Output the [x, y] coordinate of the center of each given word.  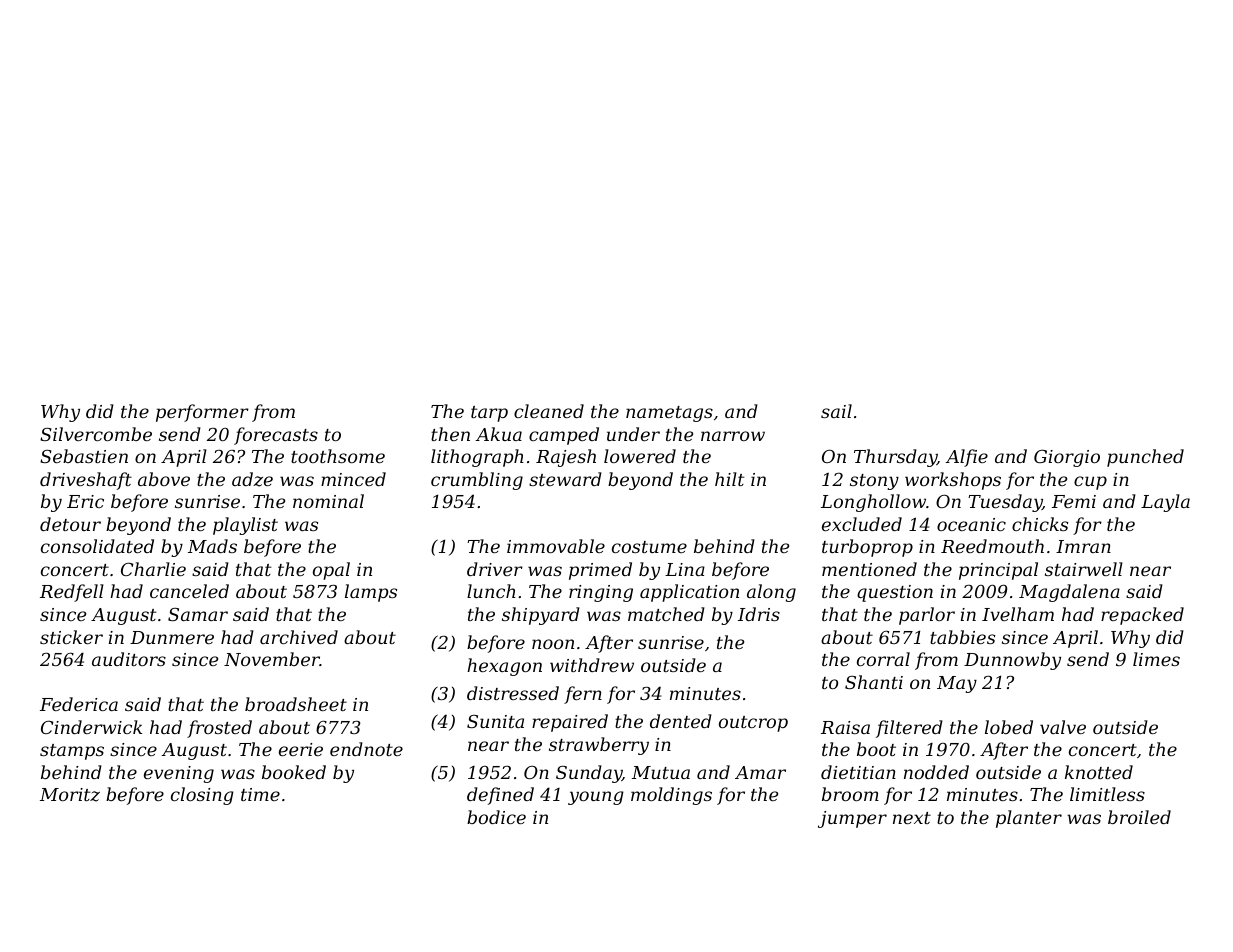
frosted [219, 729]
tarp [489, 414]
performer [202, 413]
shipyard [541, 616]
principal [998, 571]
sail [836, 411]
